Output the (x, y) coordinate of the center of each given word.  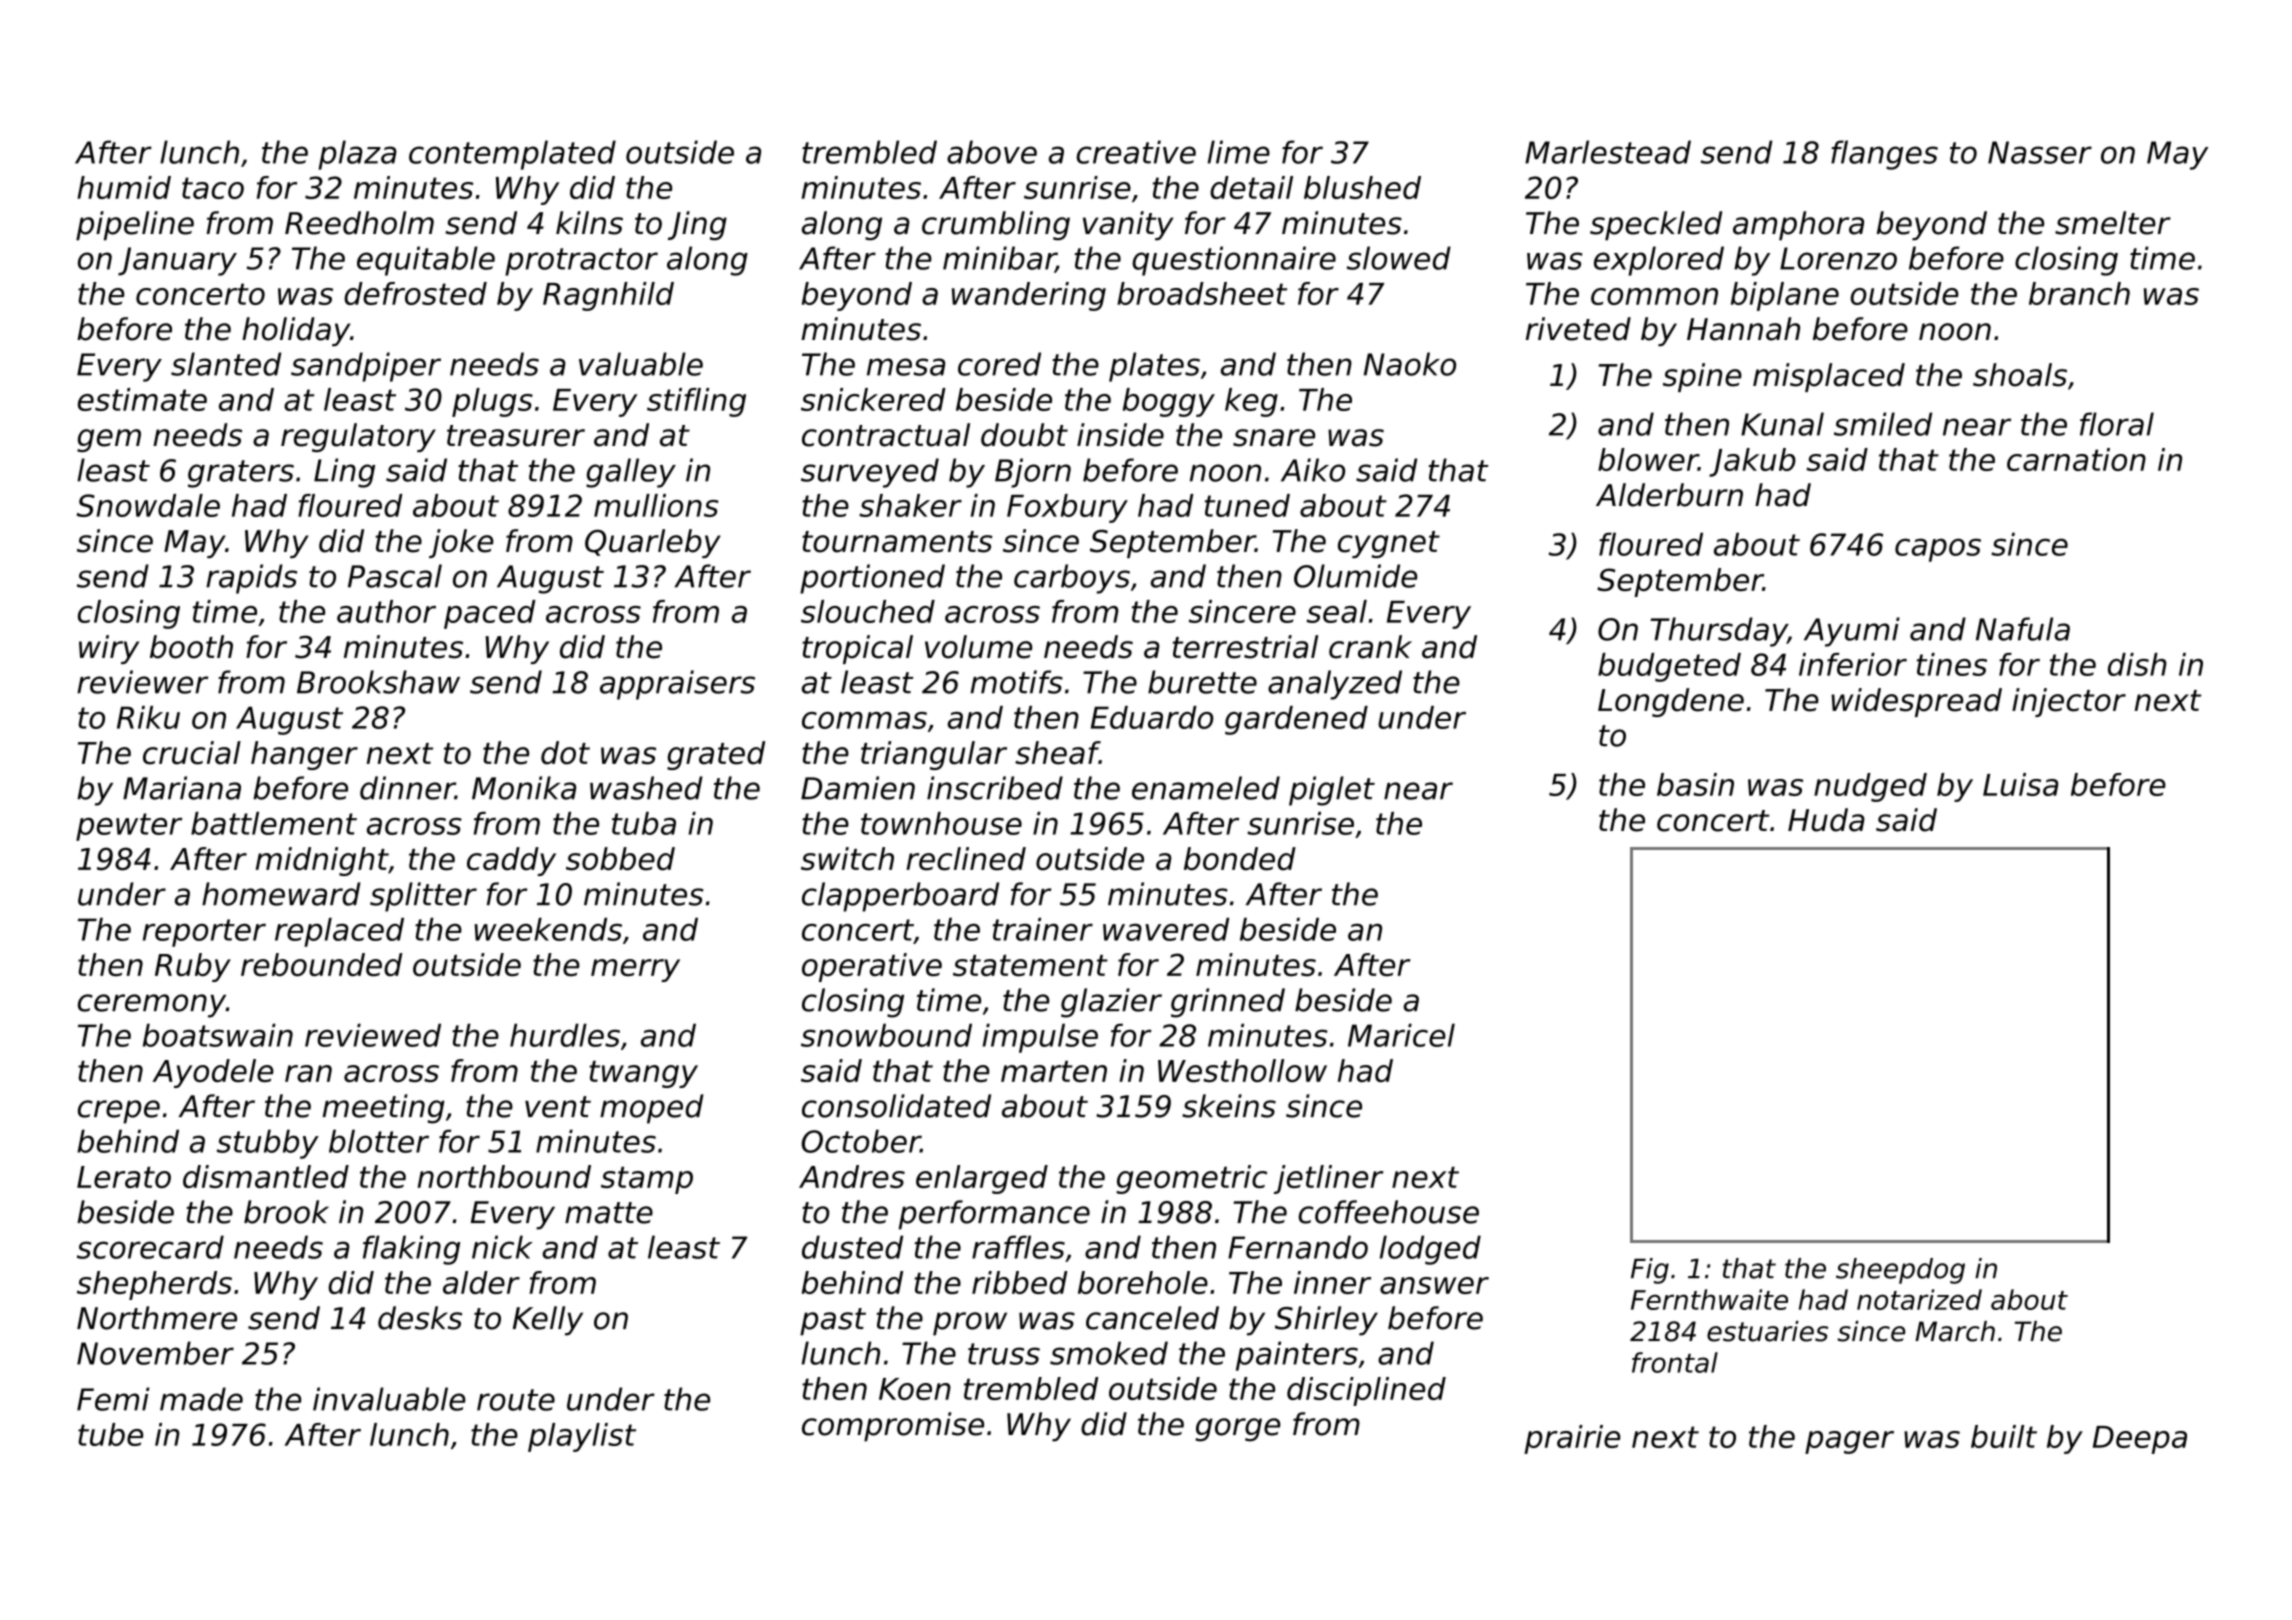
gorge (1238, 1430)
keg (1251, 402)
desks (420, 1318)
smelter (2113, 223)
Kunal (1782, 424)
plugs (492, 402)
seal (1336, 611)
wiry (109, 649)
